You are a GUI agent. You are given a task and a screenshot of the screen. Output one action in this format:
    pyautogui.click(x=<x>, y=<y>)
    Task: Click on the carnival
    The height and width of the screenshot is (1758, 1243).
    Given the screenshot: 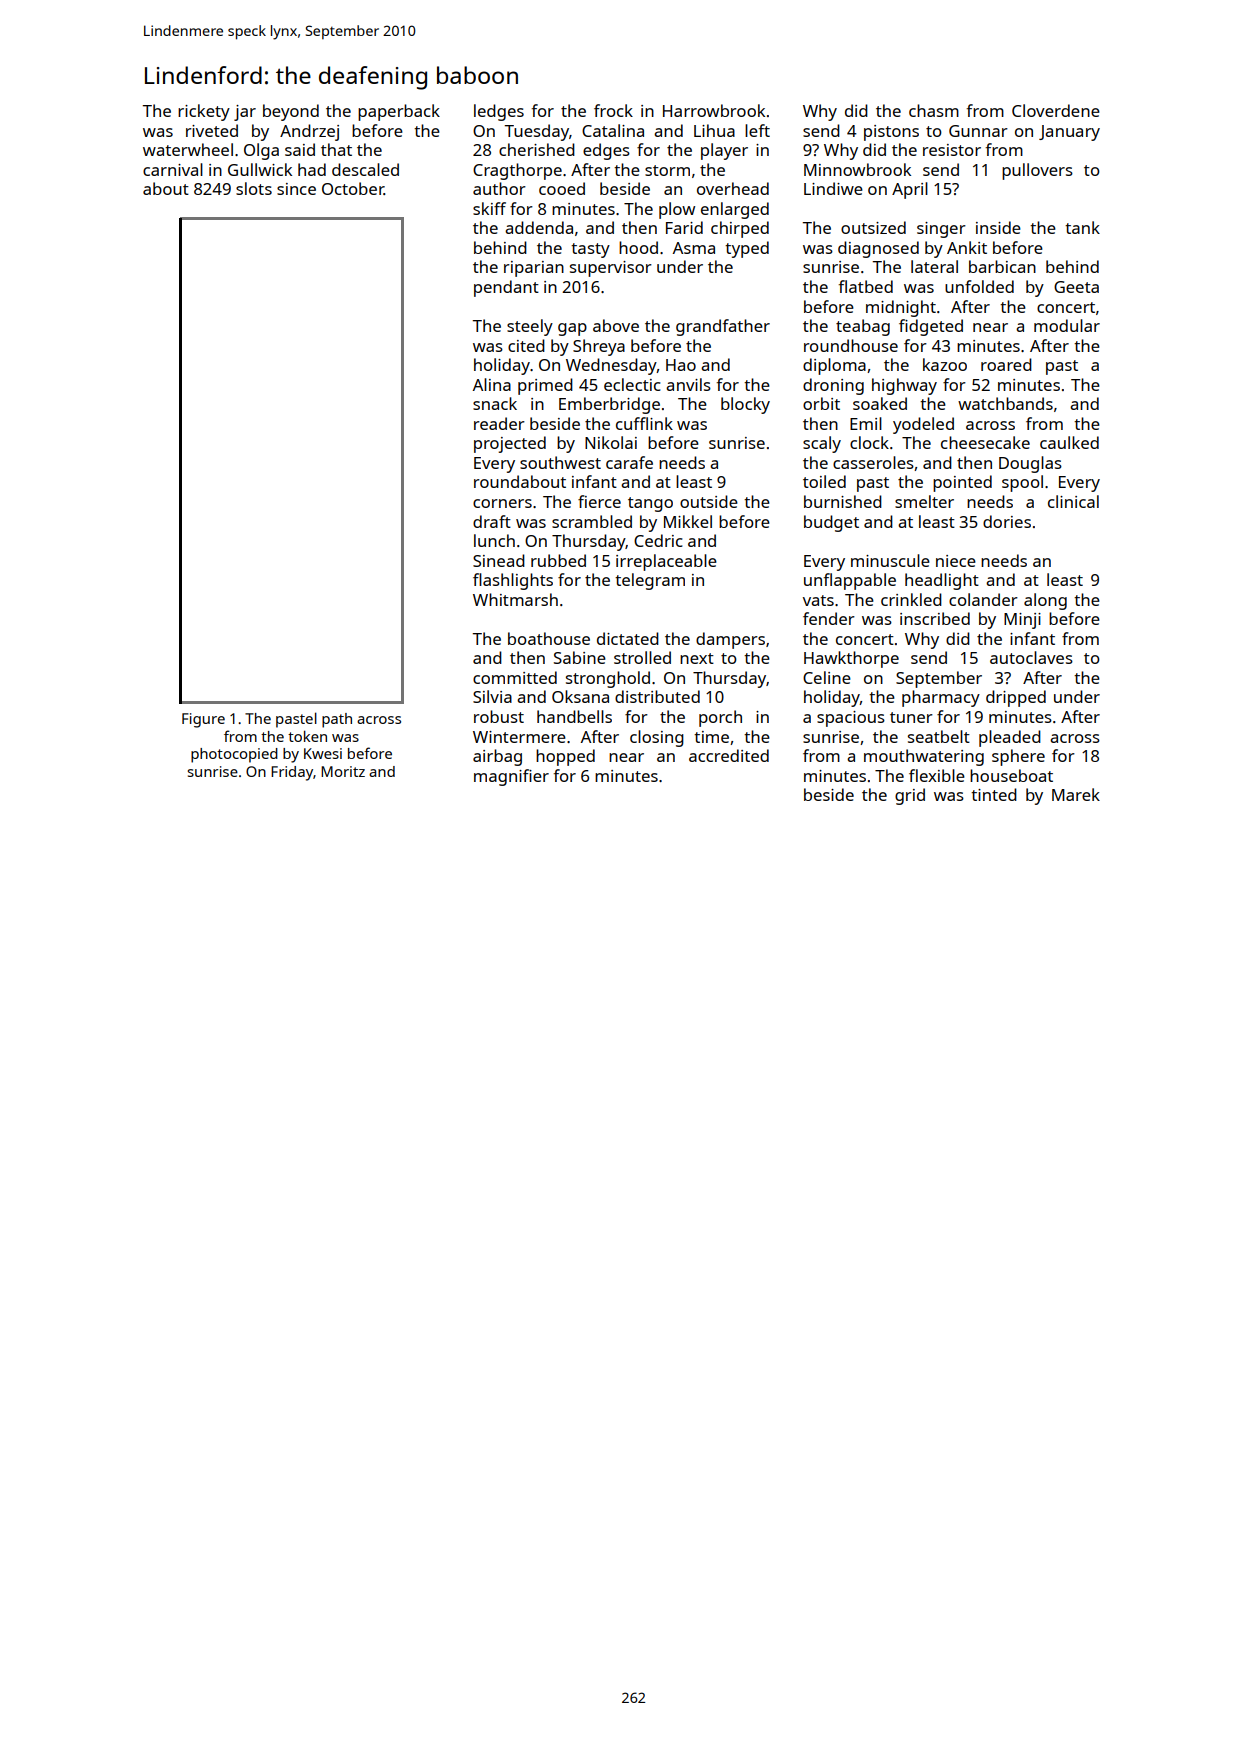 What is the action you would take?
    pyautogui.click(x=173, y=169)
